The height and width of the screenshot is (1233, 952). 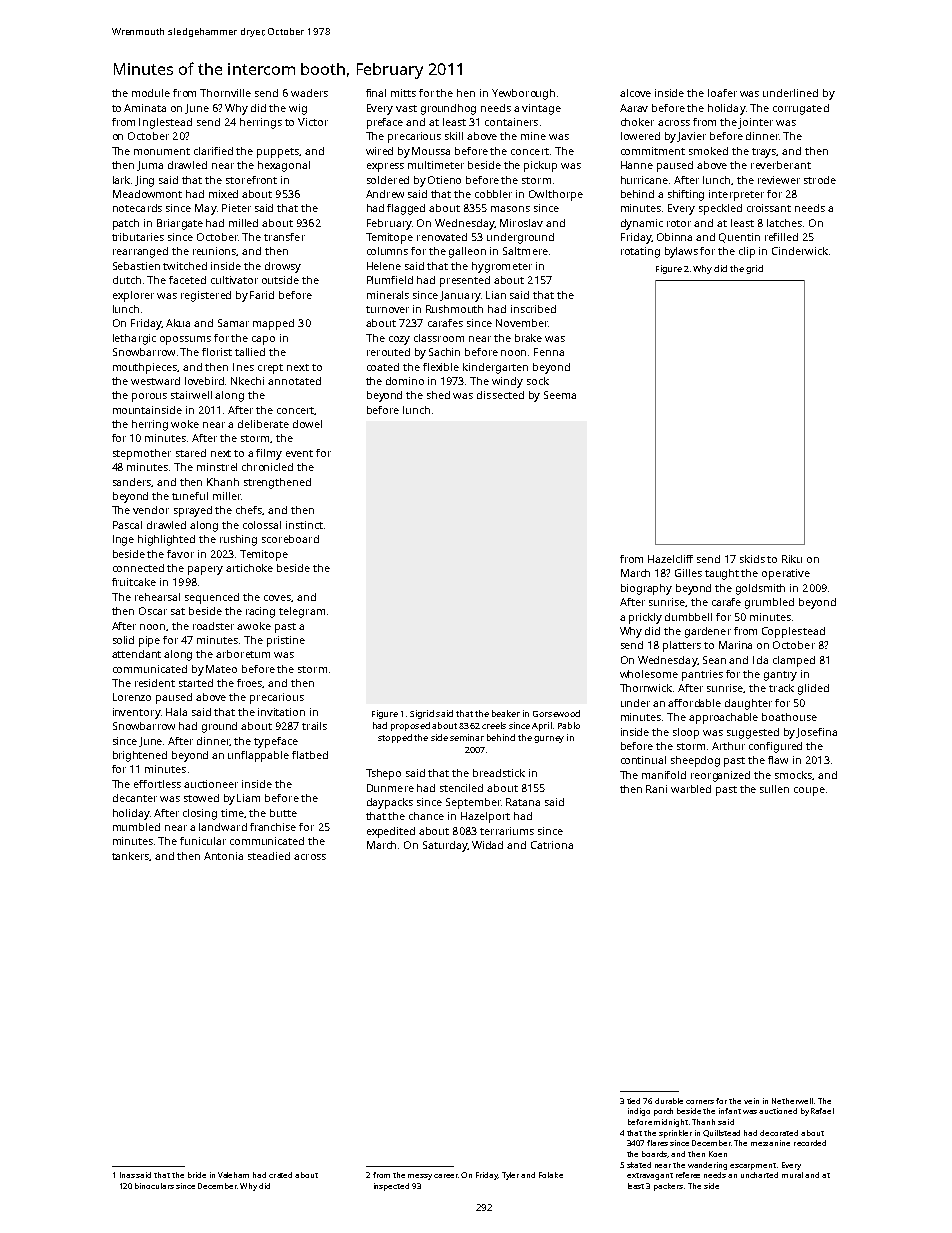 What do you see at coordinates (810, 1143) in the screenshot?
I see `recorded` at bounding box center [810, 1143].
